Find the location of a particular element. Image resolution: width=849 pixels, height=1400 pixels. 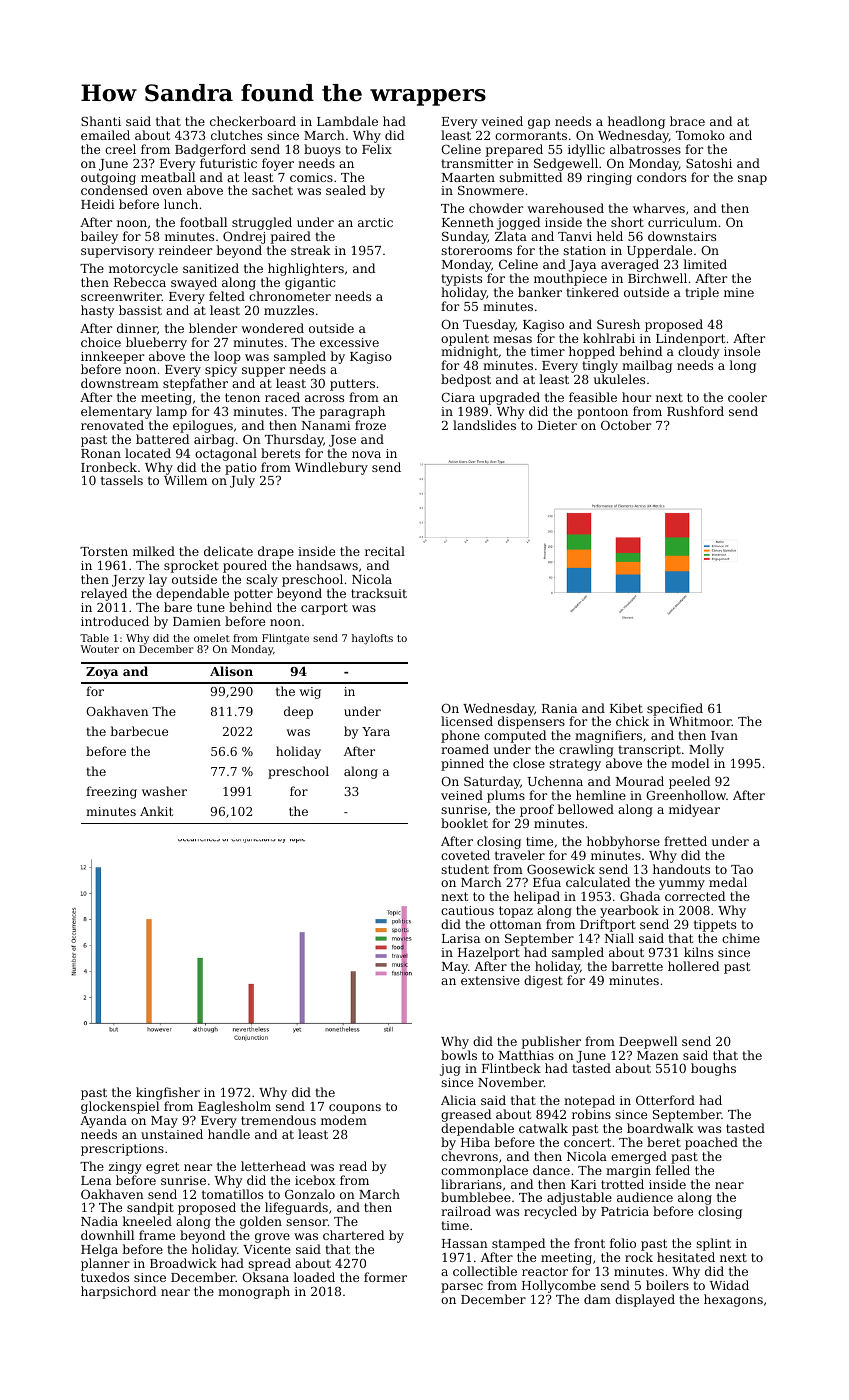

washer is located at coordinates (164, 791).
